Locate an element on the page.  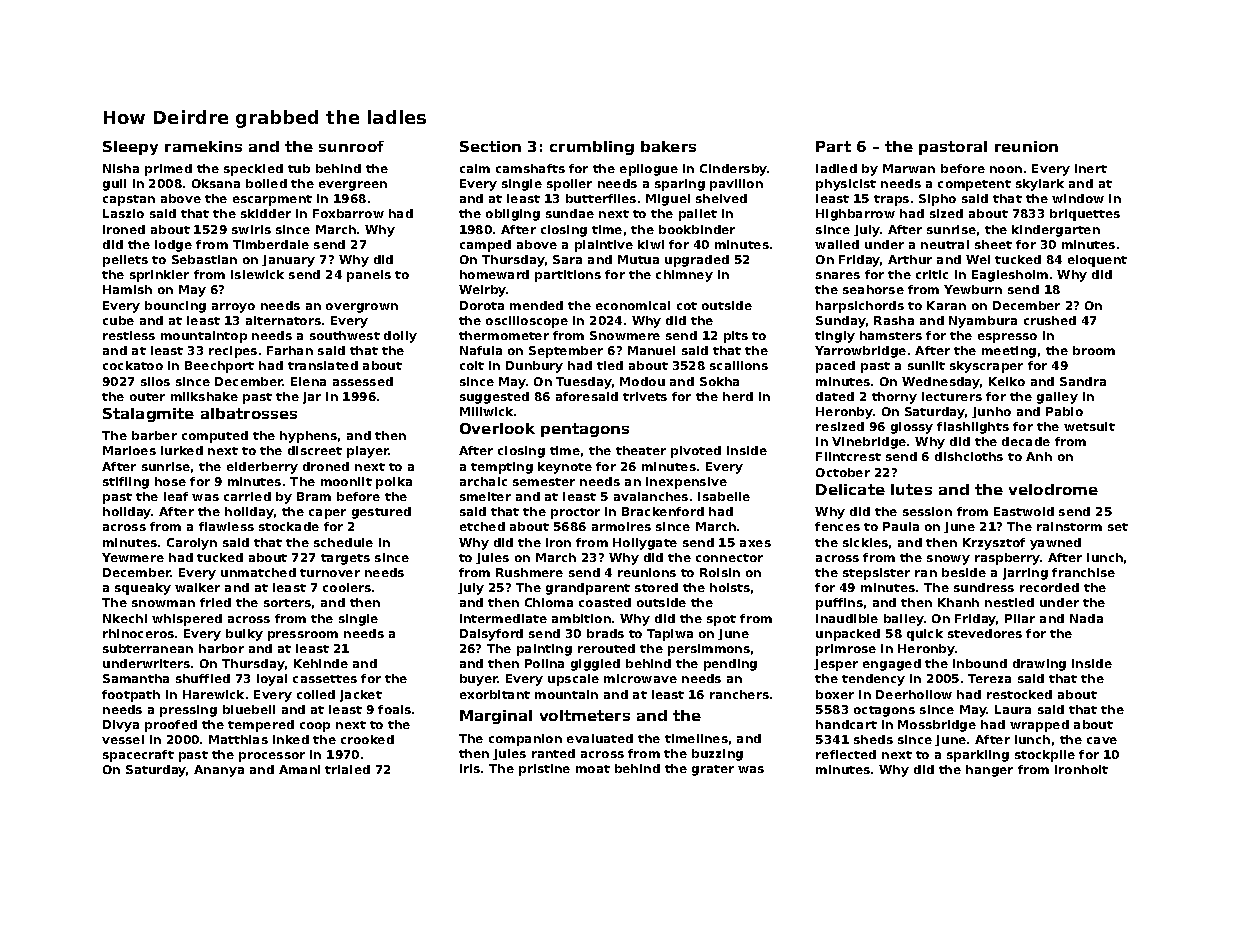
hanger is located at coordinates (989, 771).
